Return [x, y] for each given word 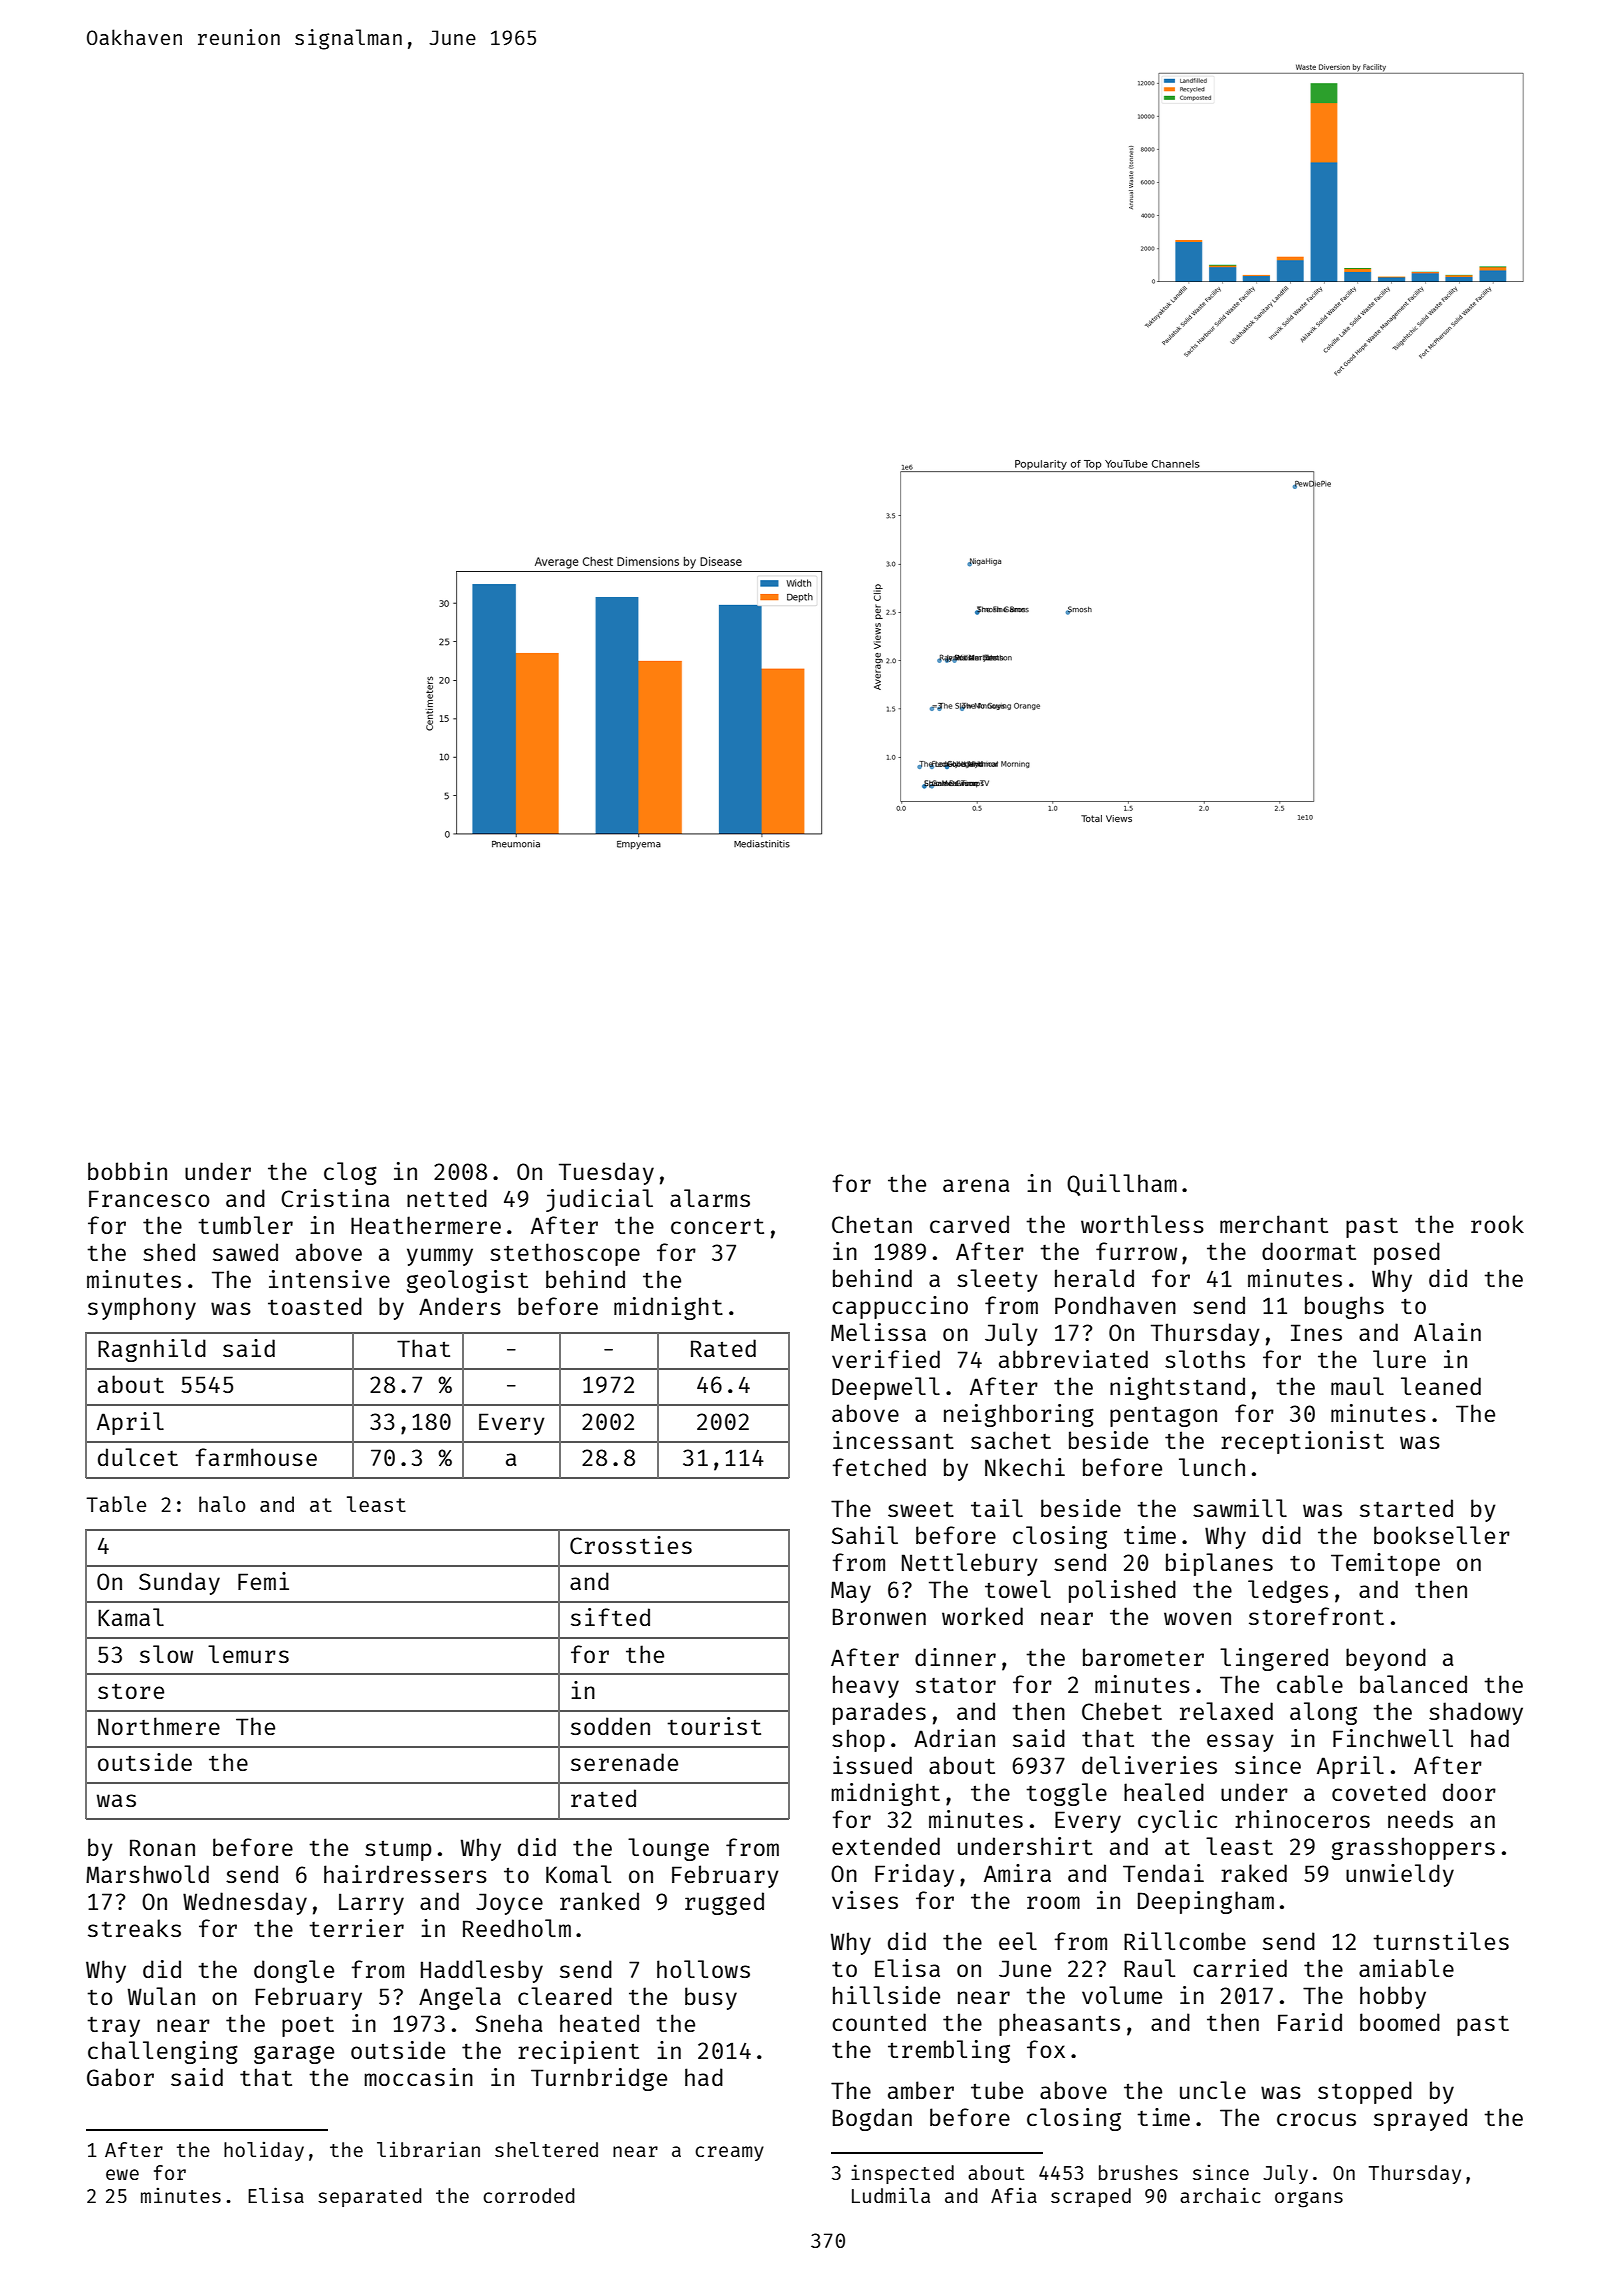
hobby [1393, 1997]
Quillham [1122, 1185]
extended [886, 1846]
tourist [714, 1726]
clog [350, 1173]
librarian [428, 2149]
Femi [263, 1581]
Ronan [162, 1847]
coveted [1379, 1792]
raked [1254, 1873]
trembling [949, 2051]
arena [976, 1185]
